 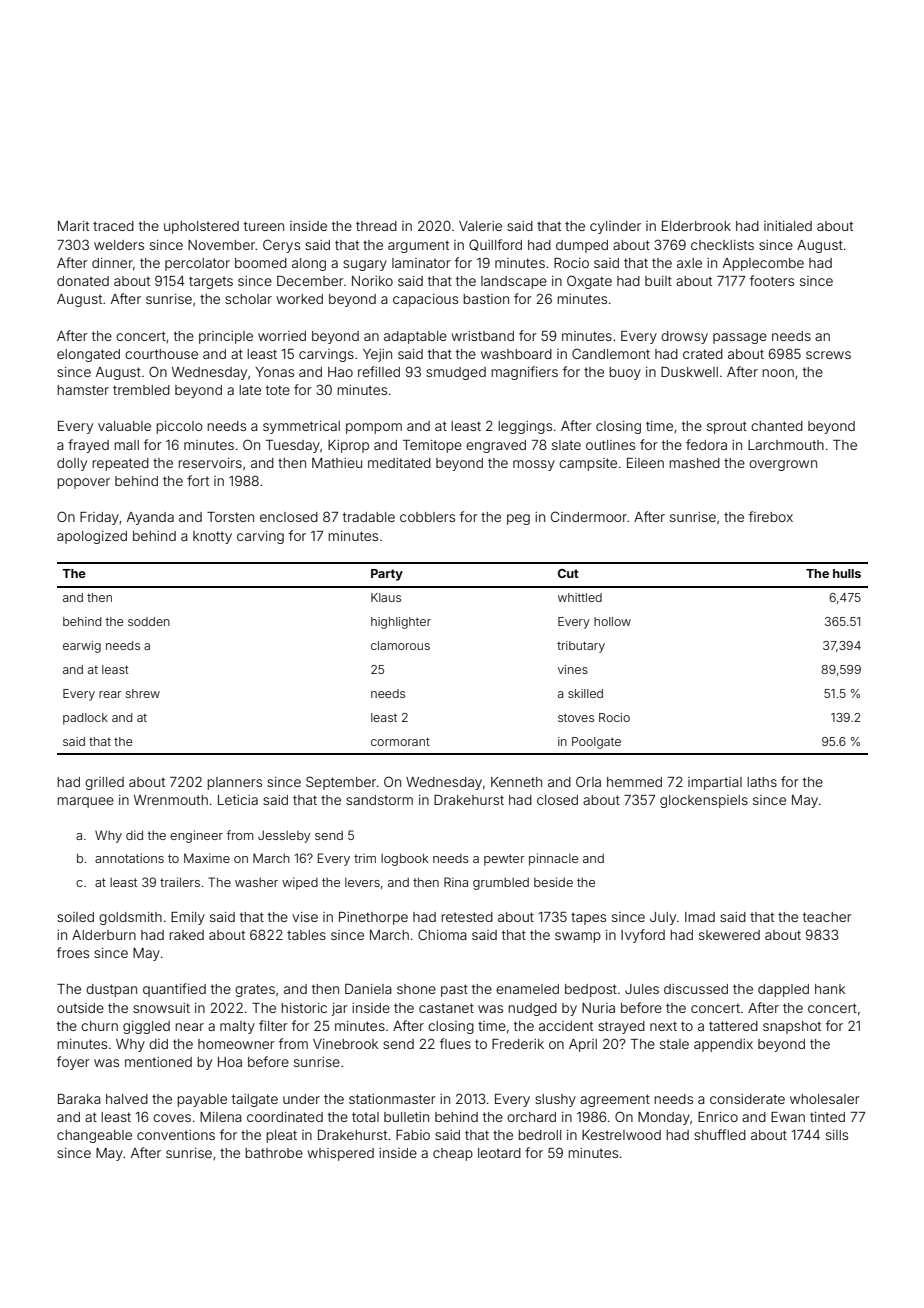 I want to click on clamorous, so click(x=400, y=645).
